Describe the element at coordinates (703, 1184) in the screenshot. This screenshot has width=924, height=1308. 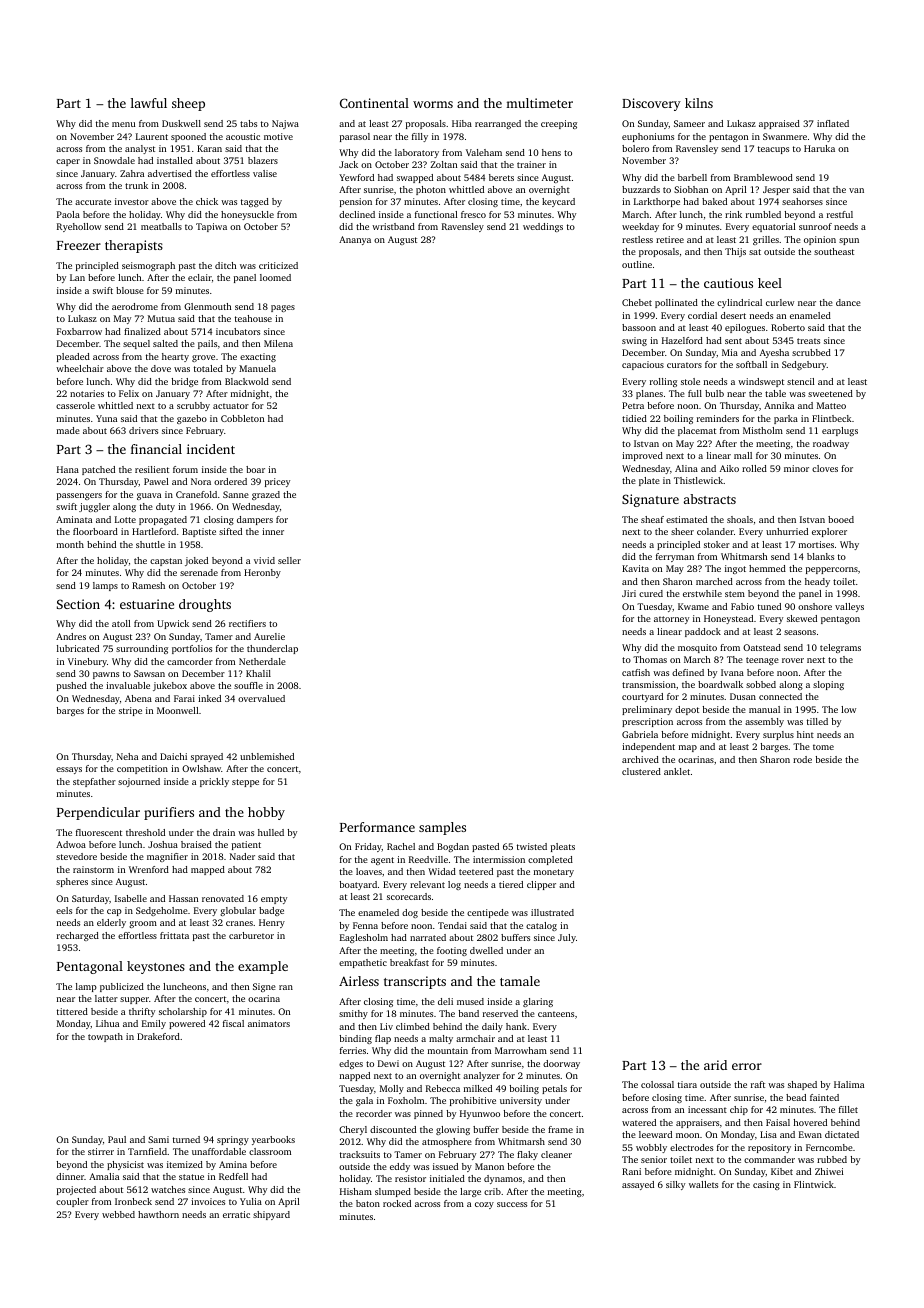
I see `wallets` at that location.
